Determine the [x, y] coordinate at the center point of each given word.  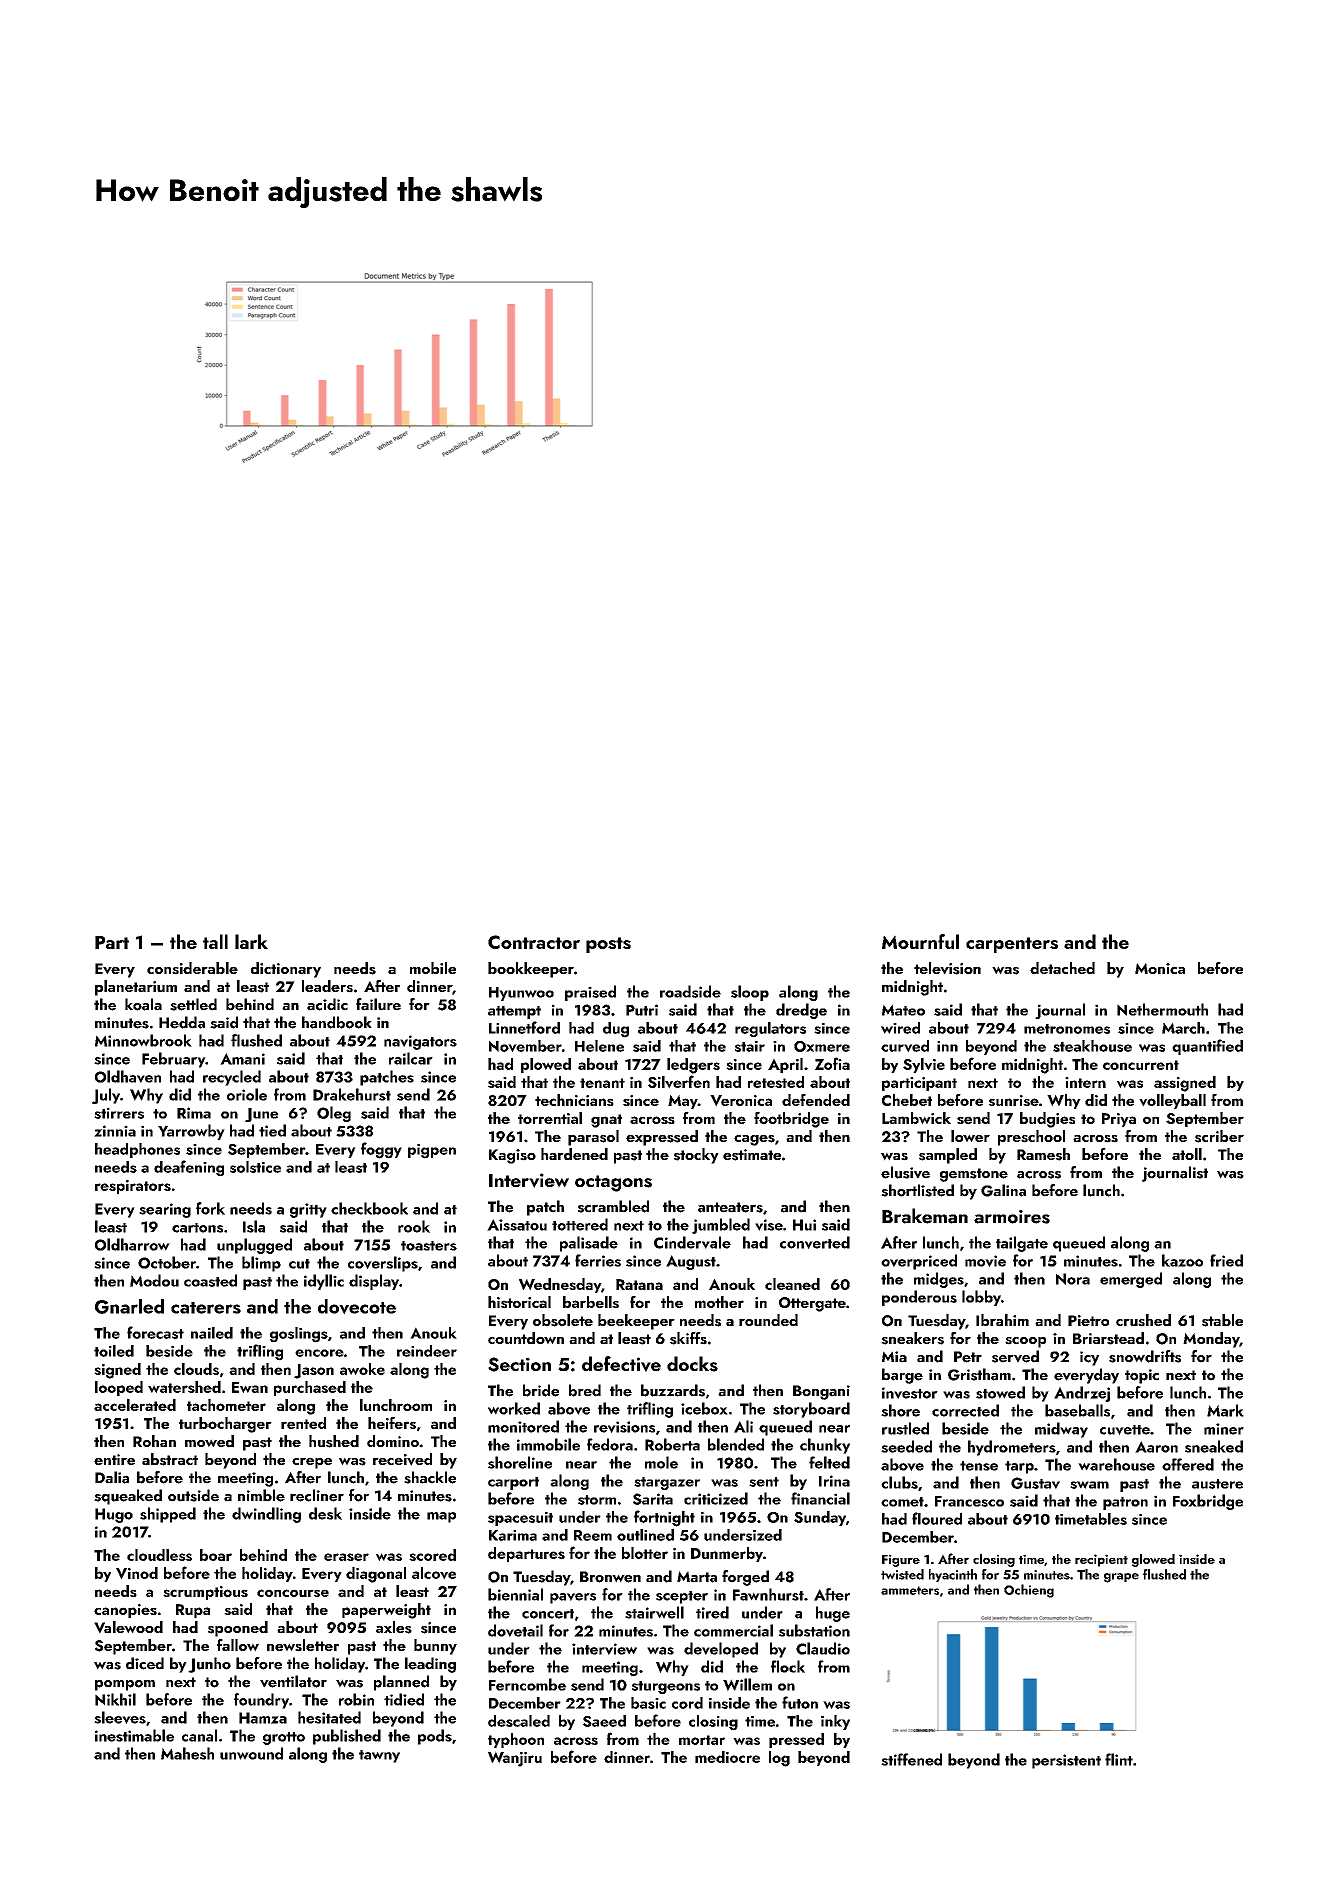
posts [608, 945]
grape [1121, 1578]
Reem [593, 1535]
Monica [1160, 968]
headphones [137, 1150]
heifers [392, 1423]
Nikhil [115, 1699]
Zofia [832, 1063]
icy [1089, 1358]
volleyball [1172, 1101]
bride [541, 1390]
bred [585, 1390]
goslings [299, 1335]
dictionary [286, 970]
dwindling [266, 1515]
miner [1224, 1429]
